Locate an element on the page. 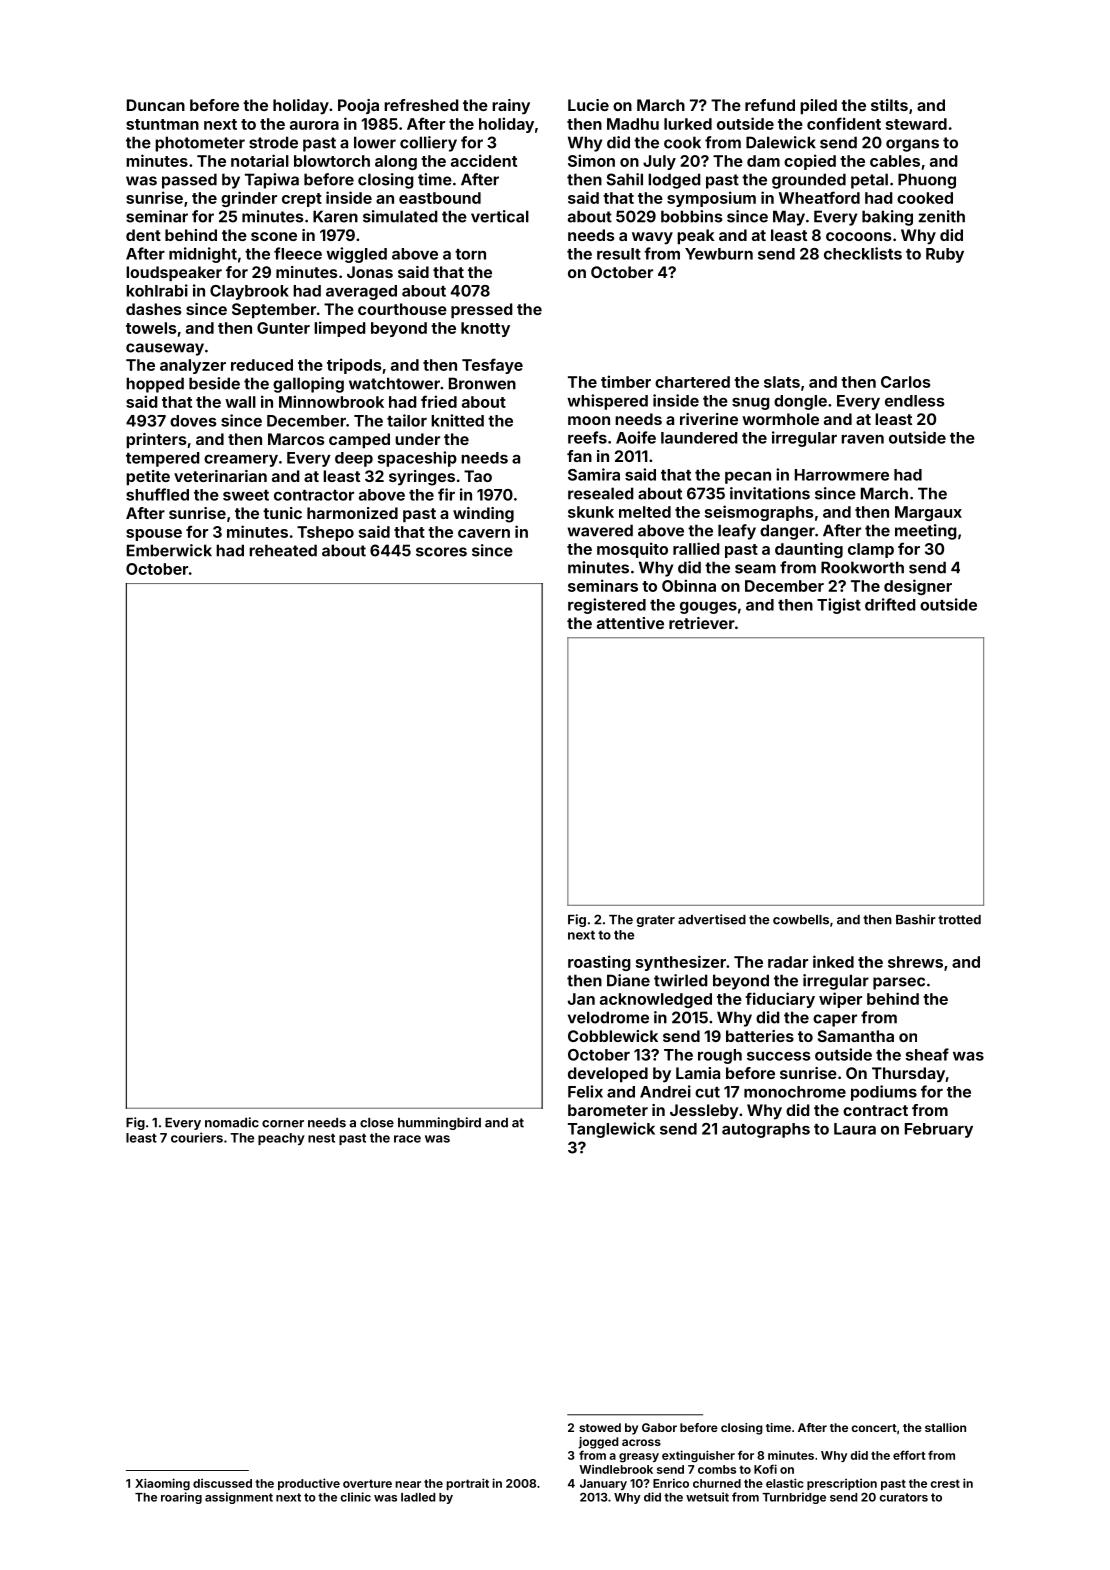 The height and width of the page is (1570, 1110). ladled is located at coordinates (418, 1497).
